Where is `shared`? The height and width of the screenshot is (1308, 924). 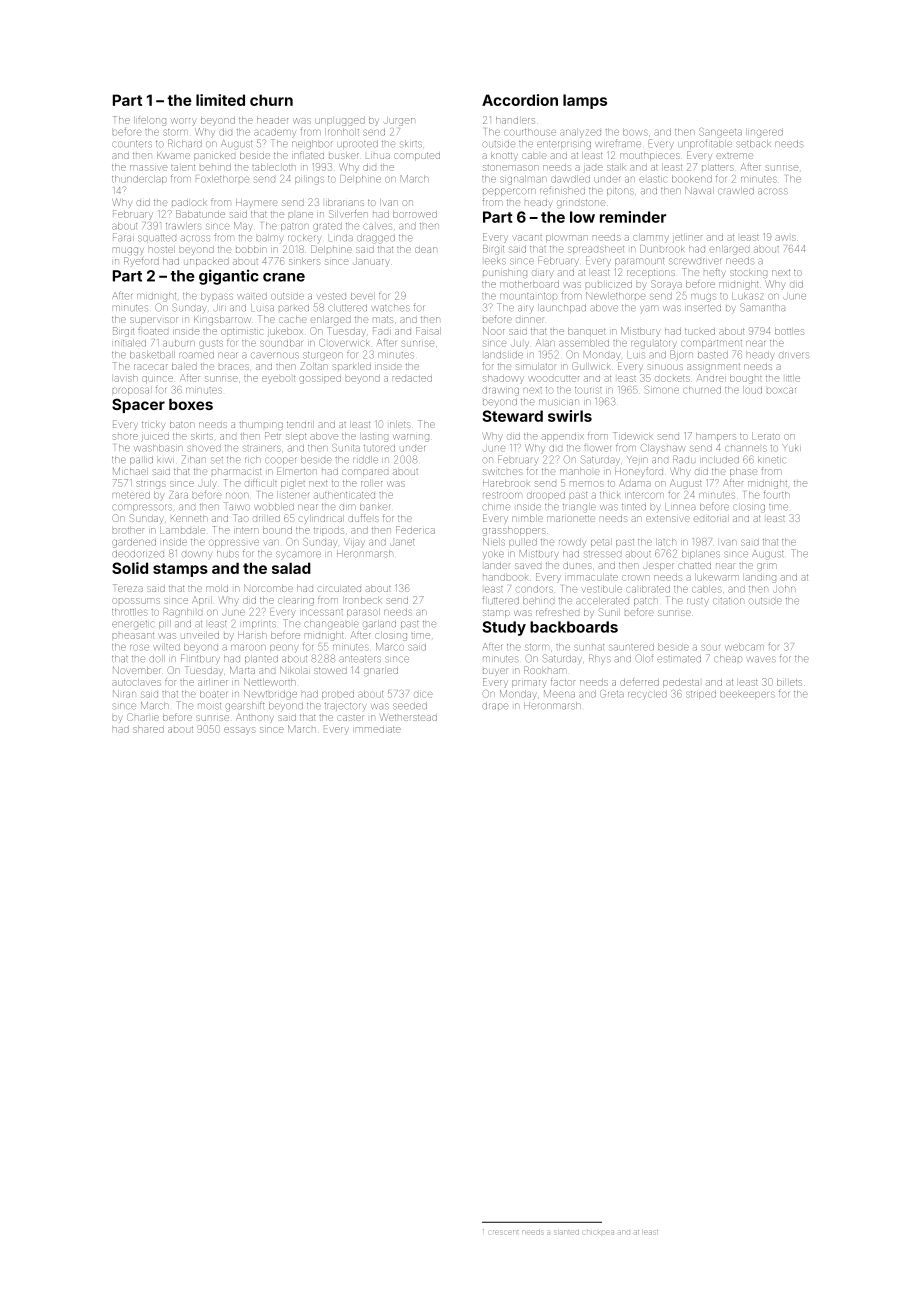
shared is located at coordinates (148, 729).
